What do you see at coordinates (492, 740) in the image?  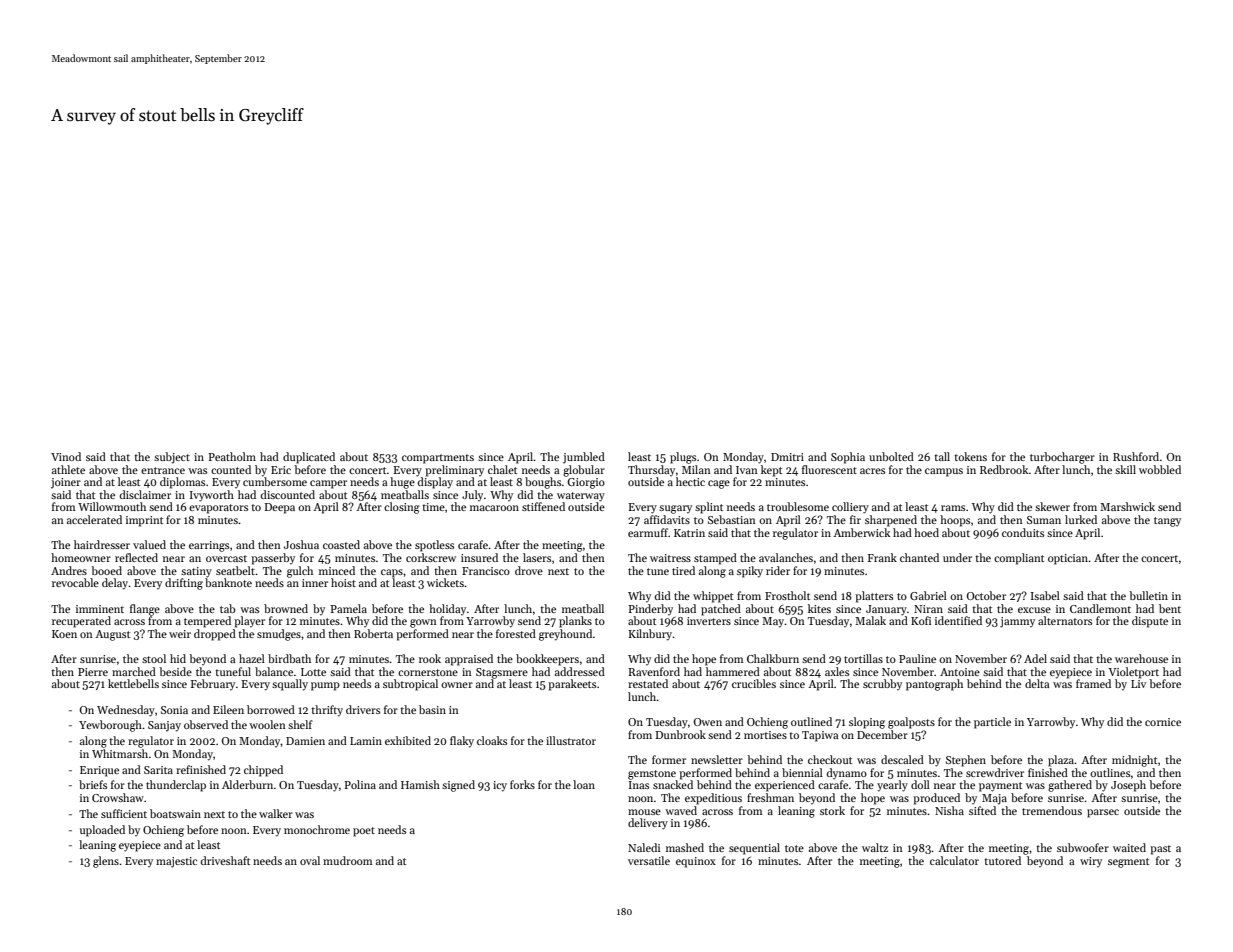 I see `cloaks` at bounding box center [492, 740].
